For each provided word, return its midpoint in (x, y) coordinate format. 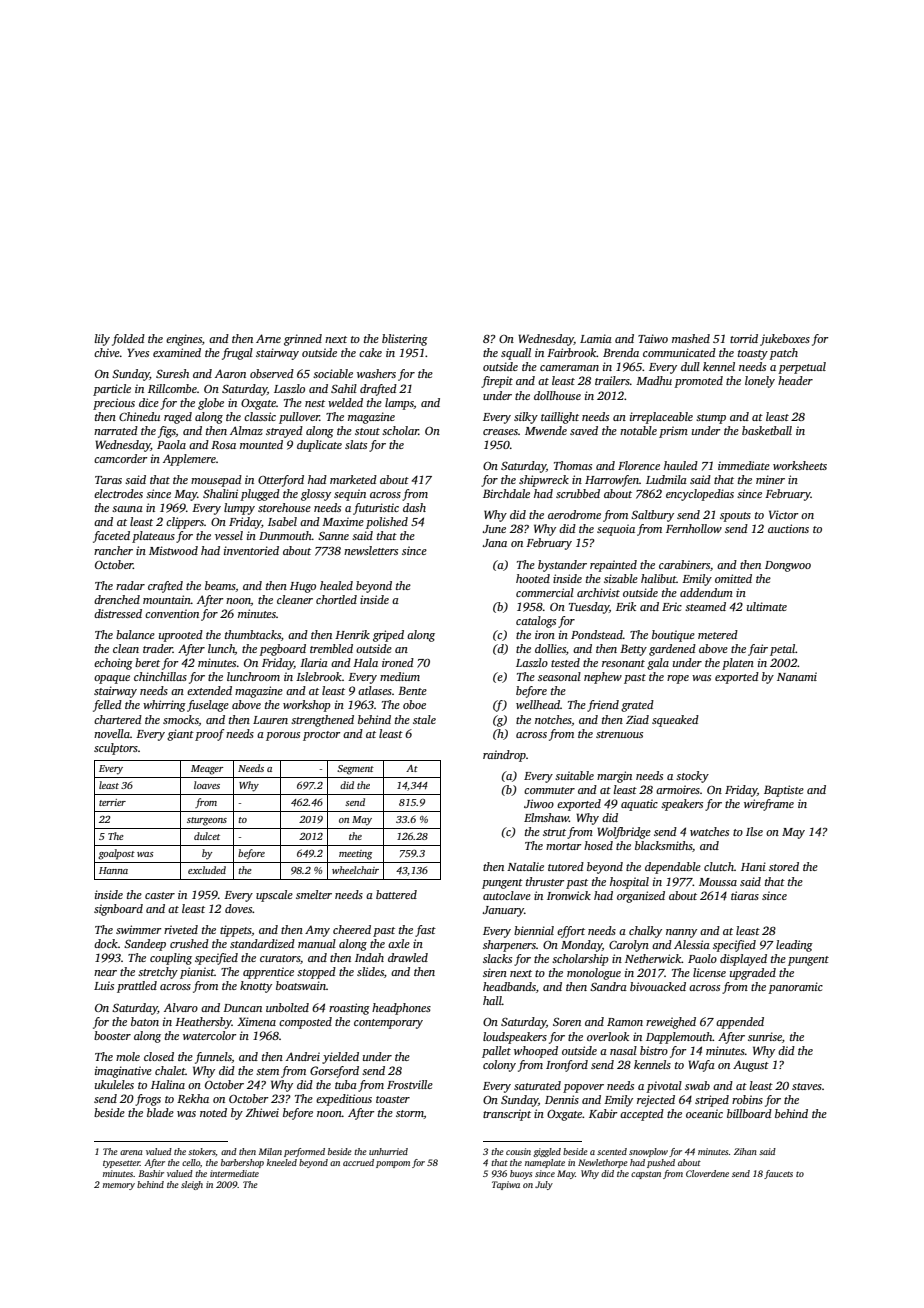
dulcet (207, 836)
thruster (545, 881)
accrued (358, 1162)
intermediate (234, 1173)
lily (102, 340)
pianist (197, 973)
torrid (744, 338)
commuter (549, 790)
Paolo (702, 958)
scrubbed (578, 493)
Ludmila (666, 479)
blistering (405, 340)
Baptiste (784, 791)
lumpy (239, 509)
